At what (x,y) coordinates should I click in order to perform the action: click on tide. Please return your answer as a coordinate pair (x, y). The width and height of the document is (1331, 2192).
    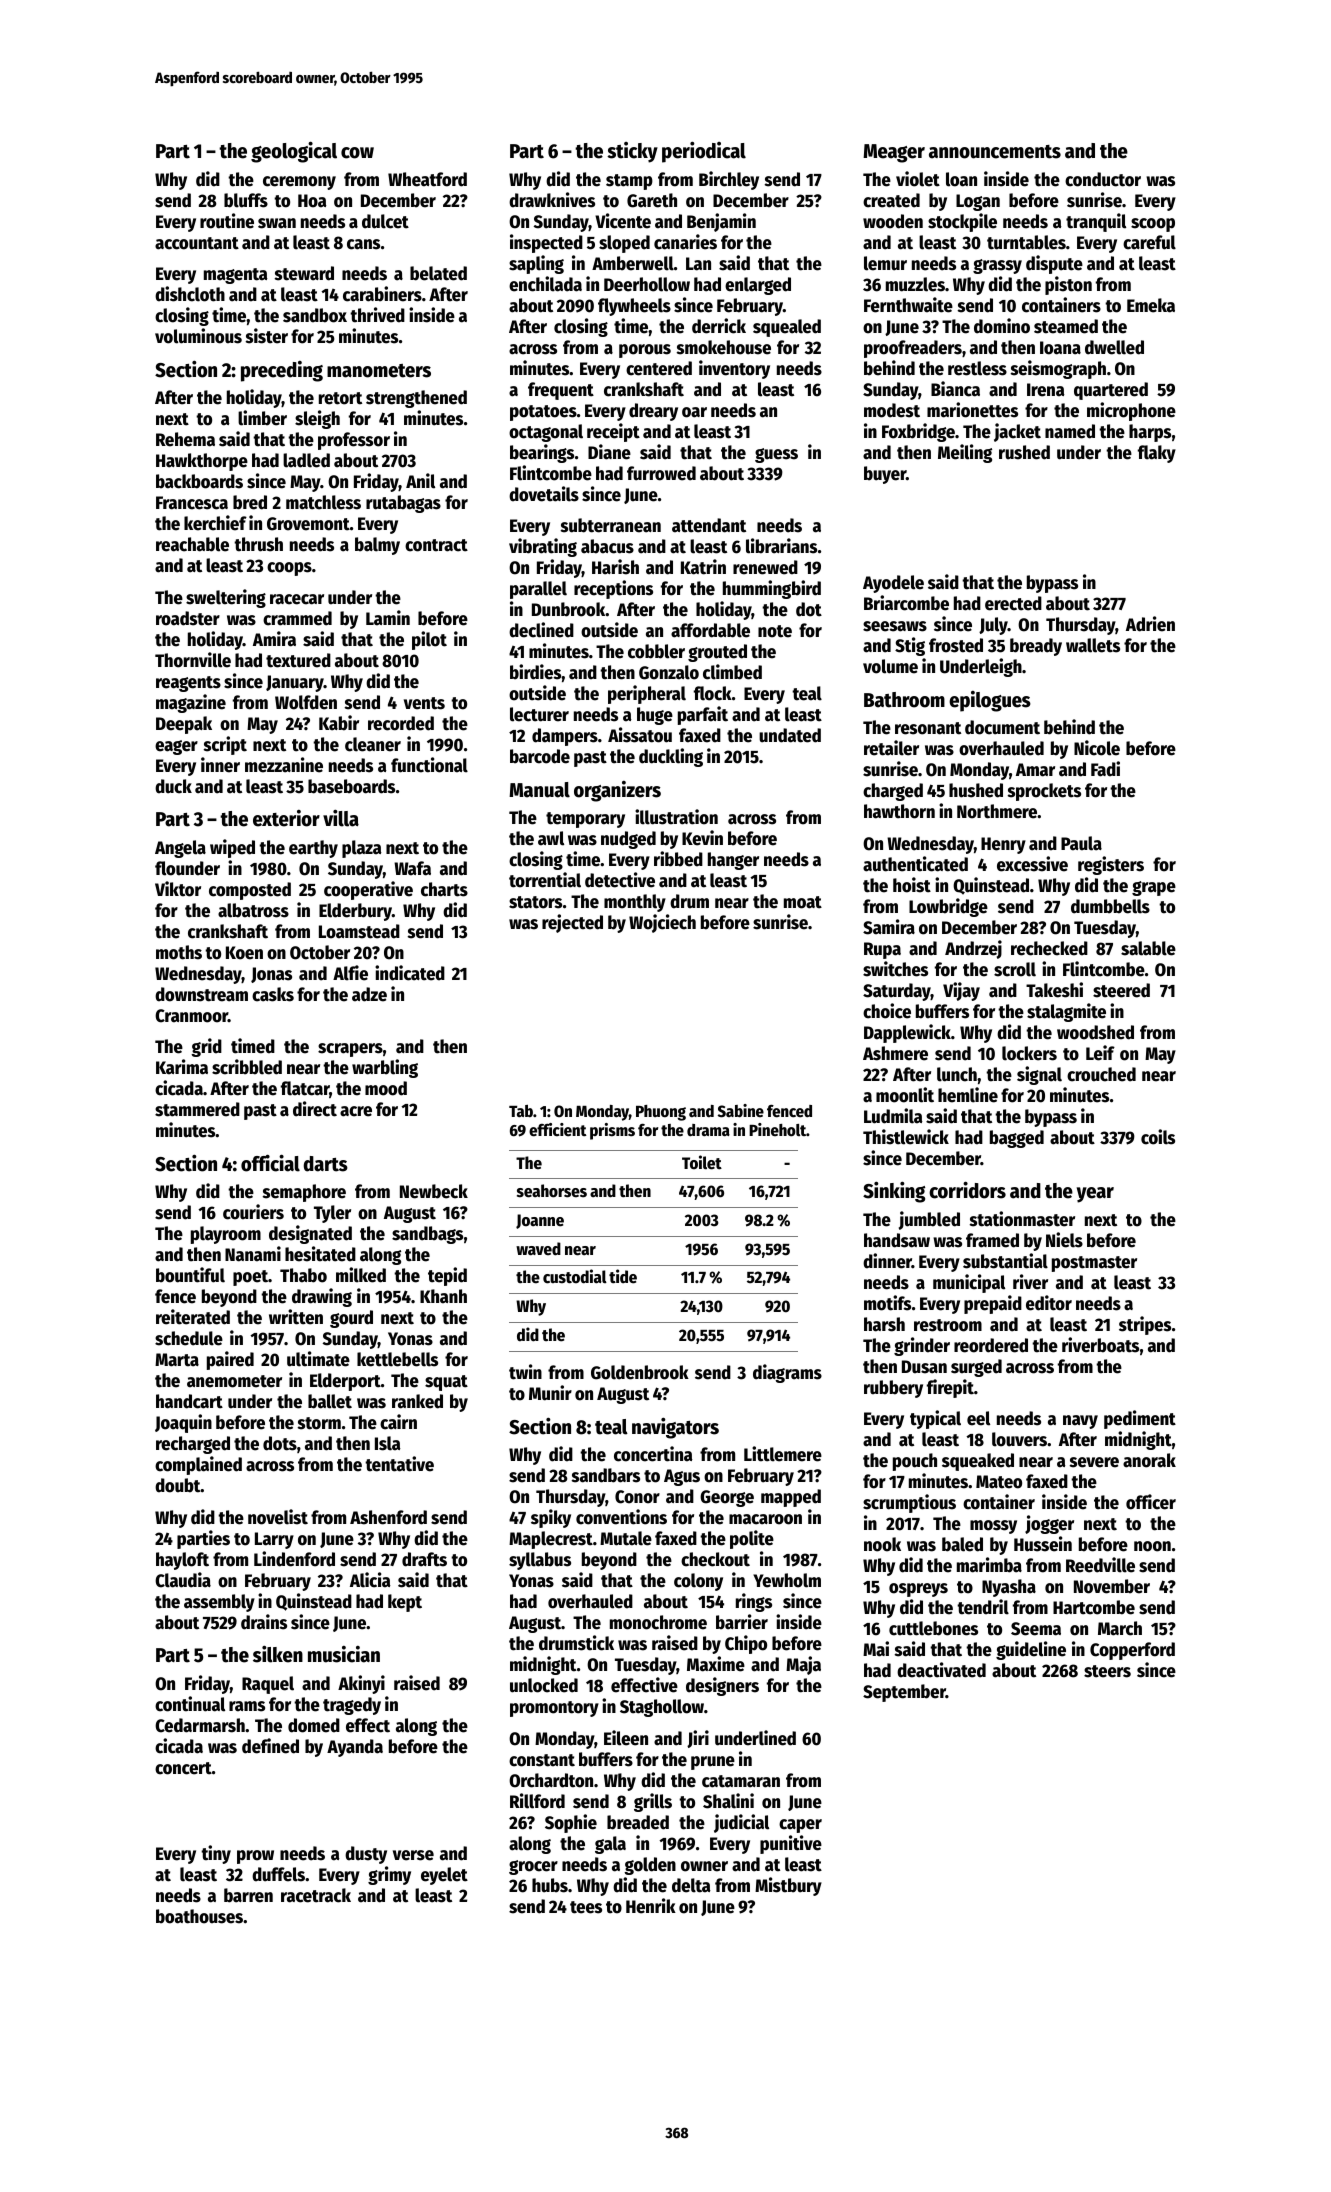
    Looking at the image, I should click on (623, 1276).
